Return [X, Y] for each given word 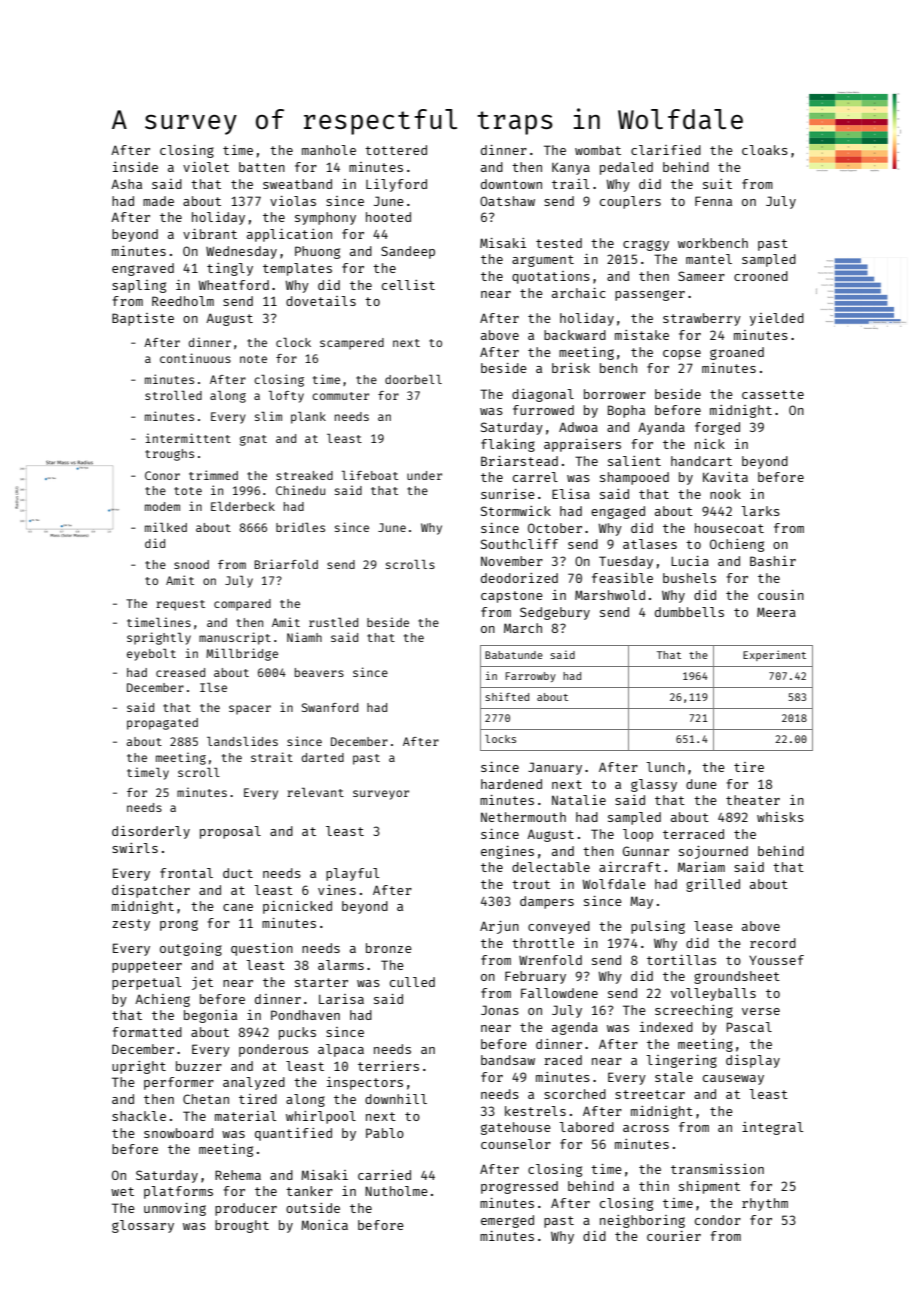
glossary [143, 1226]
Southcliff [519, 544]
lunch [665, 767]
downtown [511, 184]
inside [135, 167]
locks [500, 739]
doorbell [413, 379]
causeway [733, 1080]
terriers [388, 1066]
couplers [630, 202]
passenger [650, 295]
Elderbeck [243, 506]
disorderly [151, 832]
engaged [618, 512]
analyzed [254, 1083]
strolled [173, 395]
